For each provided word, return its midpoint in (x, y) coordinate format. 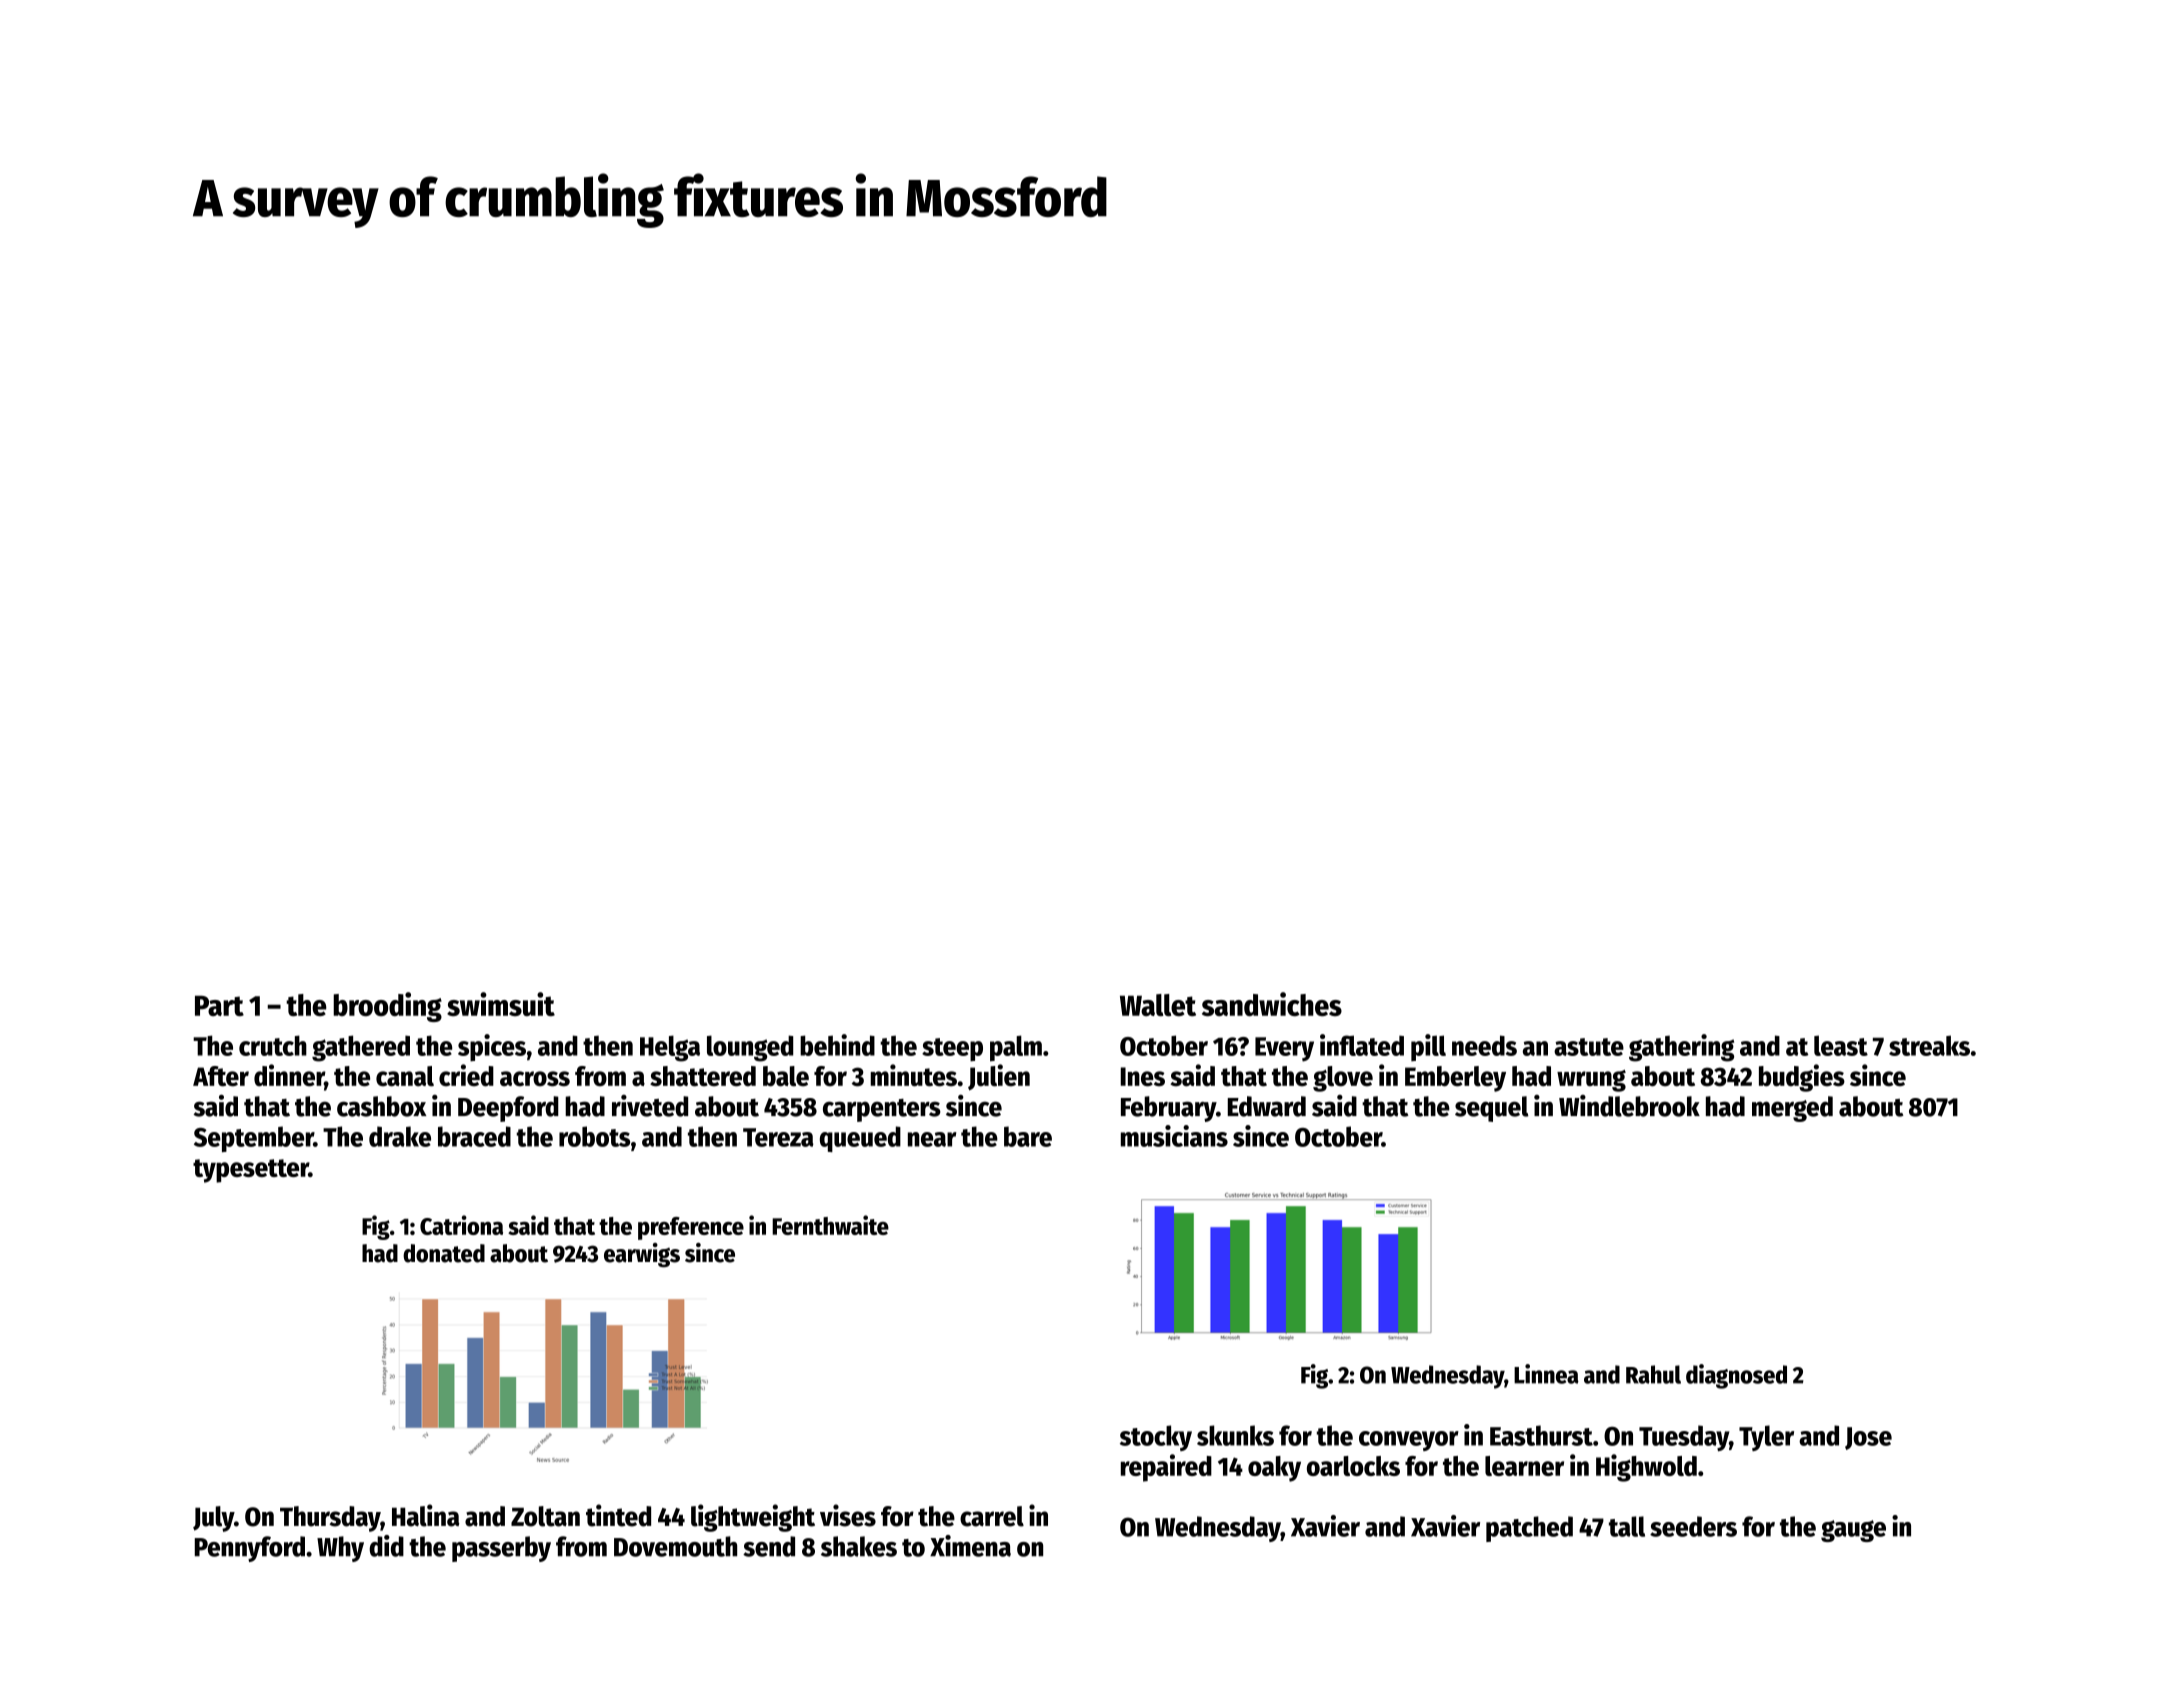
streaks (1929, 1045)
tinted (618, 1515)
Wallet (1158, 1005)
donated (444, 1253)
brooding (387, 1007)
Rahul (1653, 1374)
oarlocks (1353, 1466)
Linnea (1546, 1374)
